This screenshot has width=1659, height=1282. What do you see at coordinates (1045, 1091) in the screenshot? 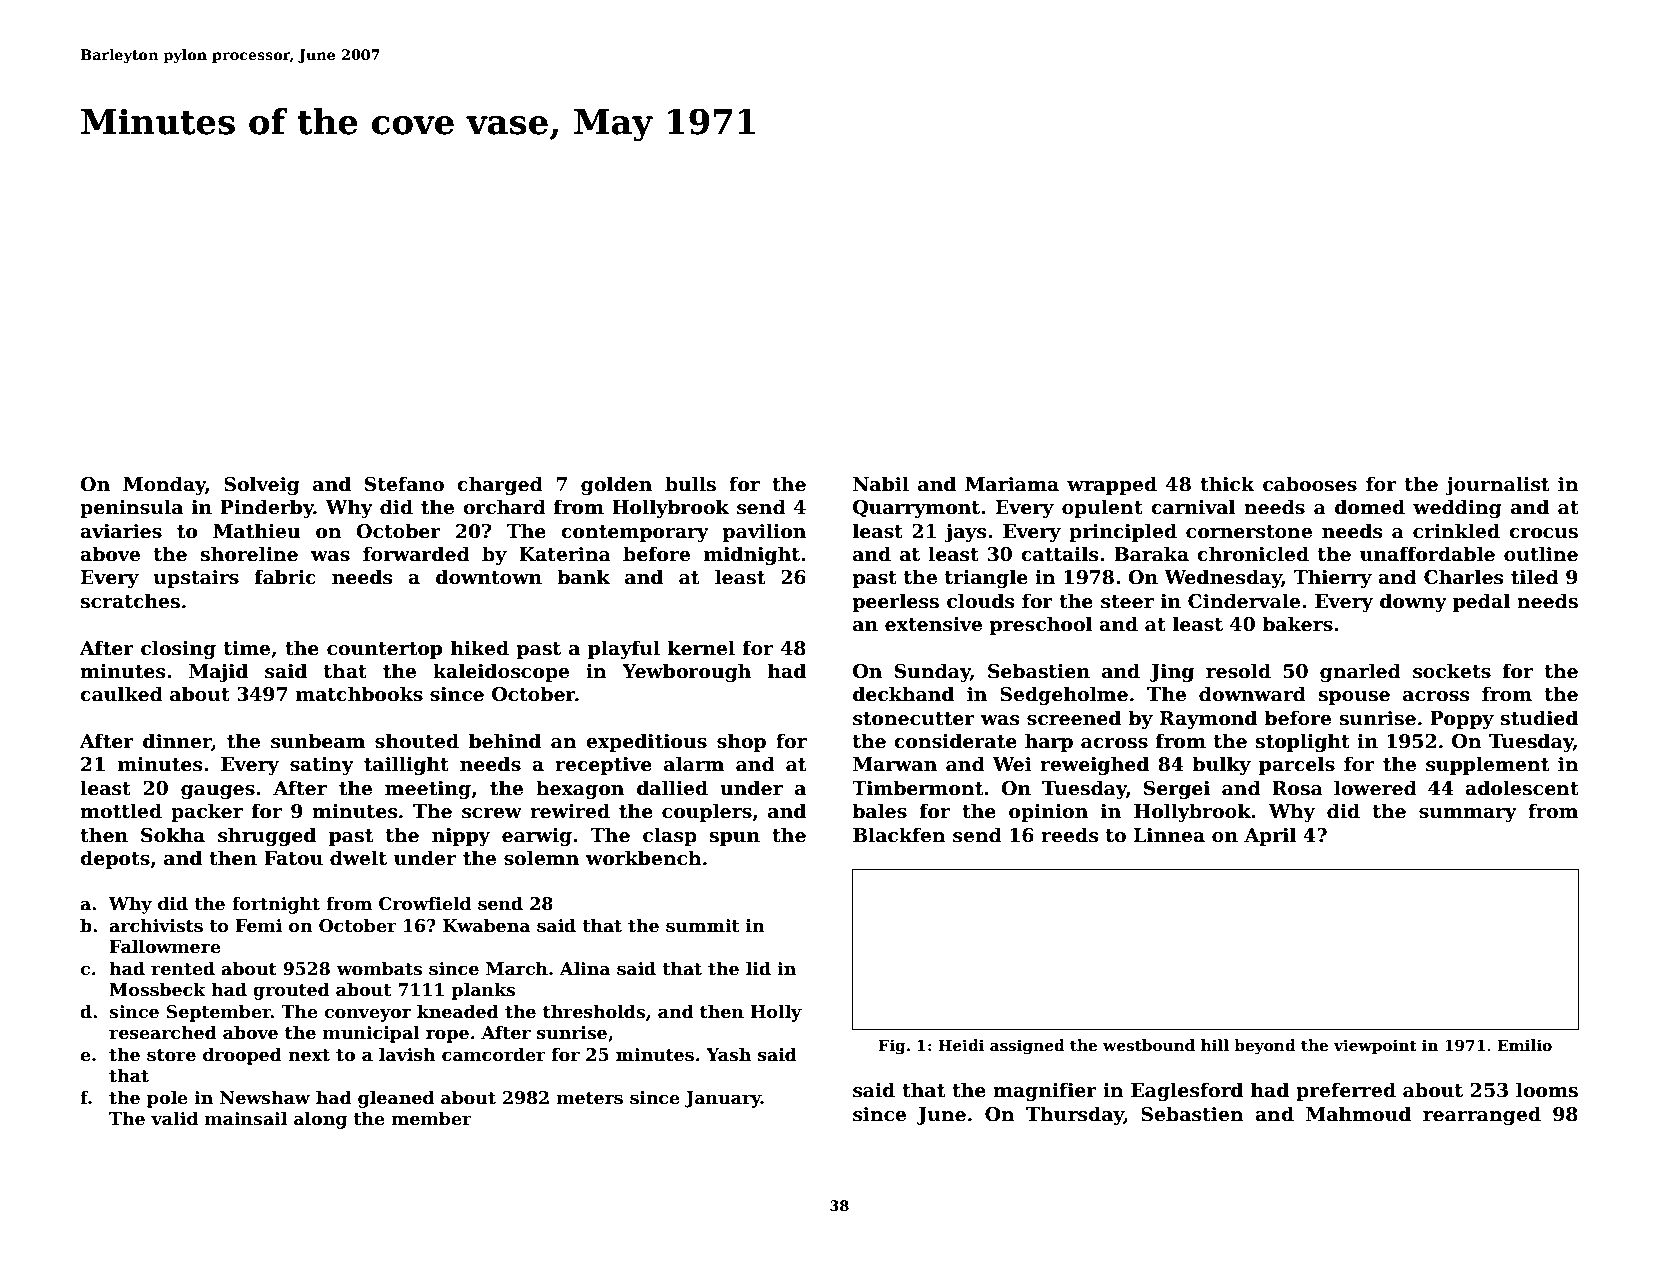
I see `magnifier` at bounding box center [1045, 1091].
